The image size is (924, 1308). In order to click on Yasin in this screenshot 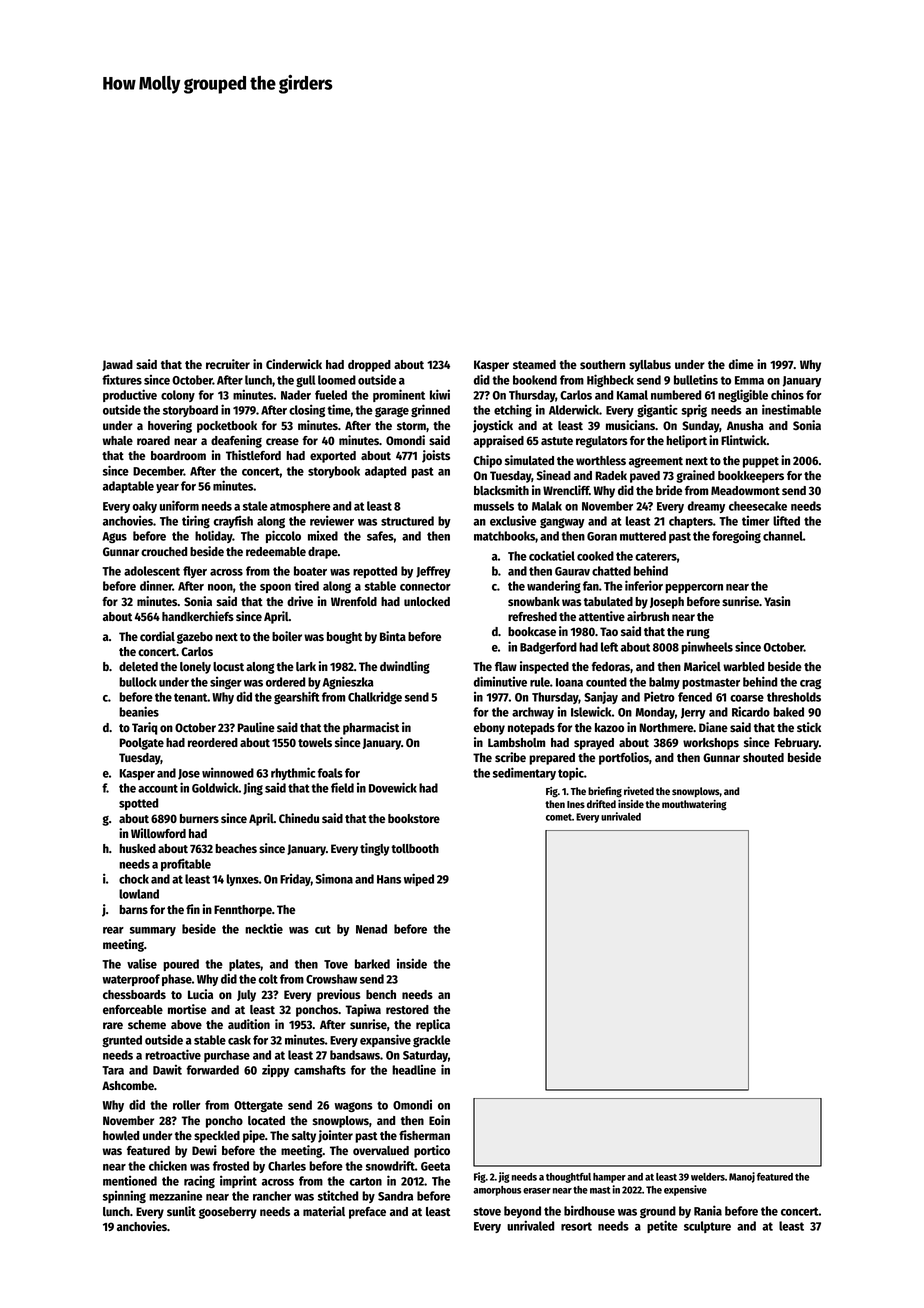, I will do `click(777, 601)`.
